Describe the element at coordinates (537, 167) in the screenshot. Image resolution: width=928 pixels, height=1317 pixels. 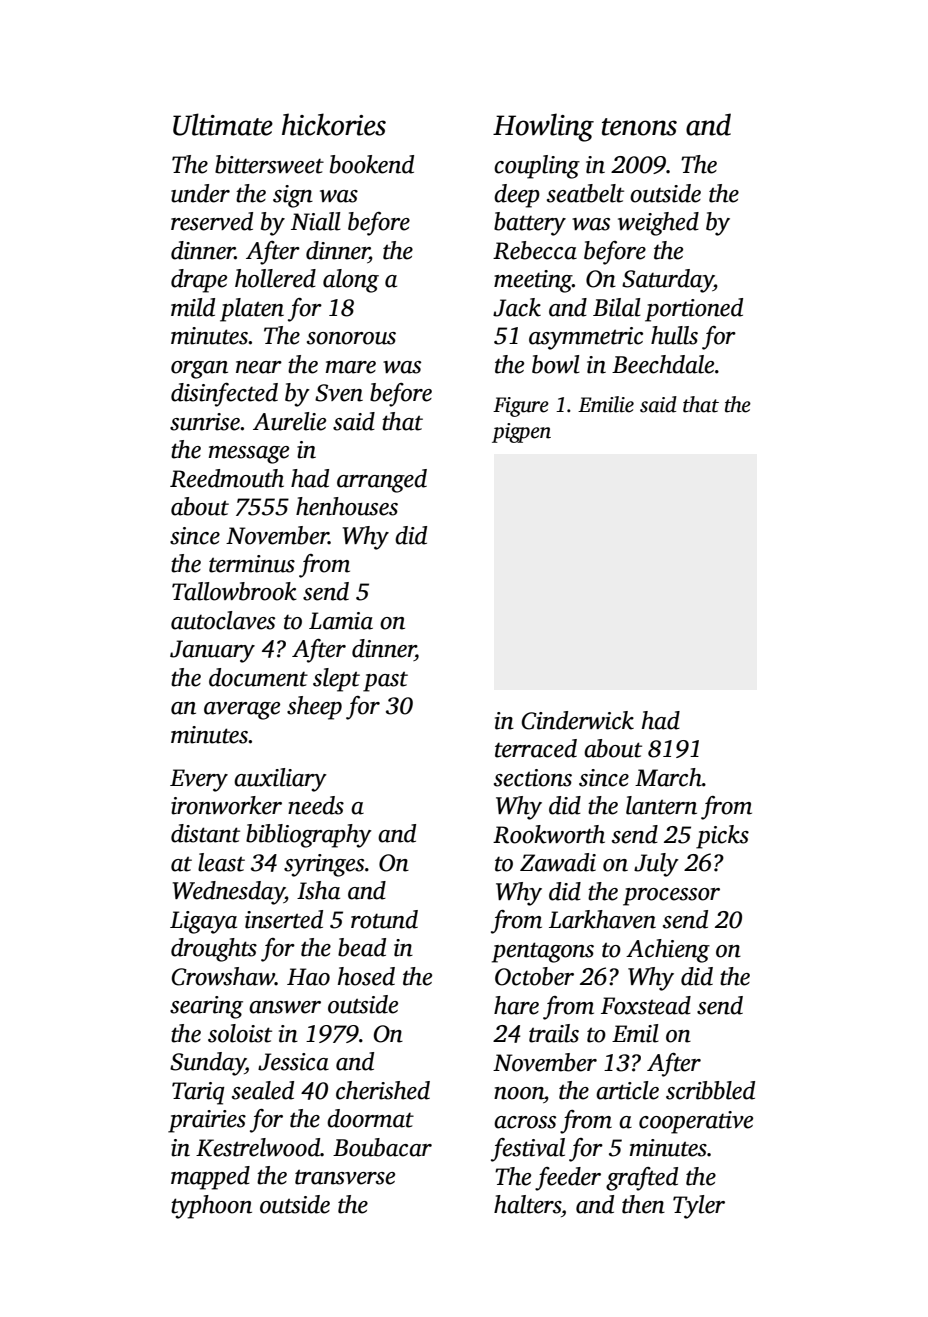
I see `coupling` at that location.
